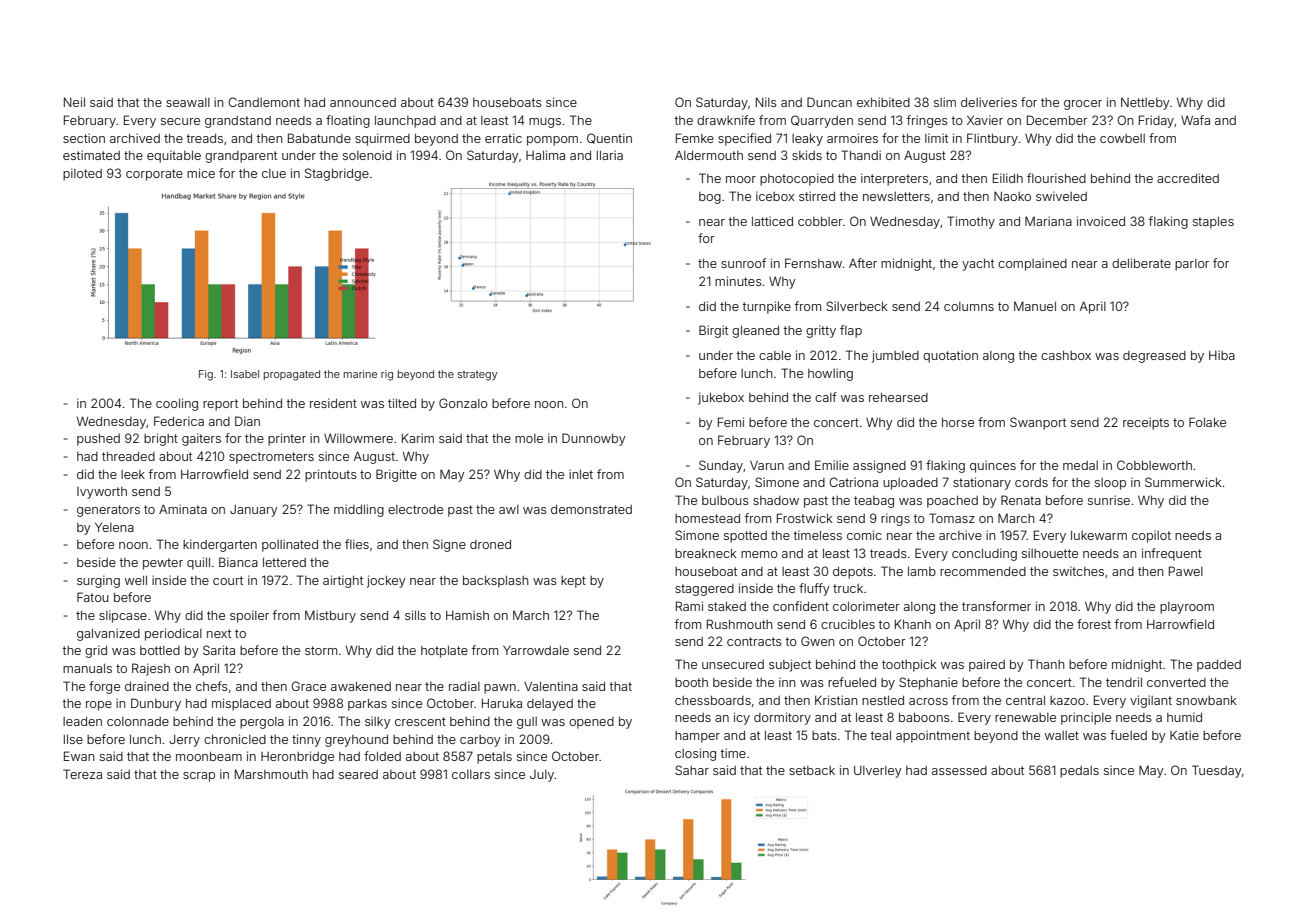  What do you see at coordinates (496, 582) in the screenshot?
I see `backsplash` at bounding box center [496, 582].
